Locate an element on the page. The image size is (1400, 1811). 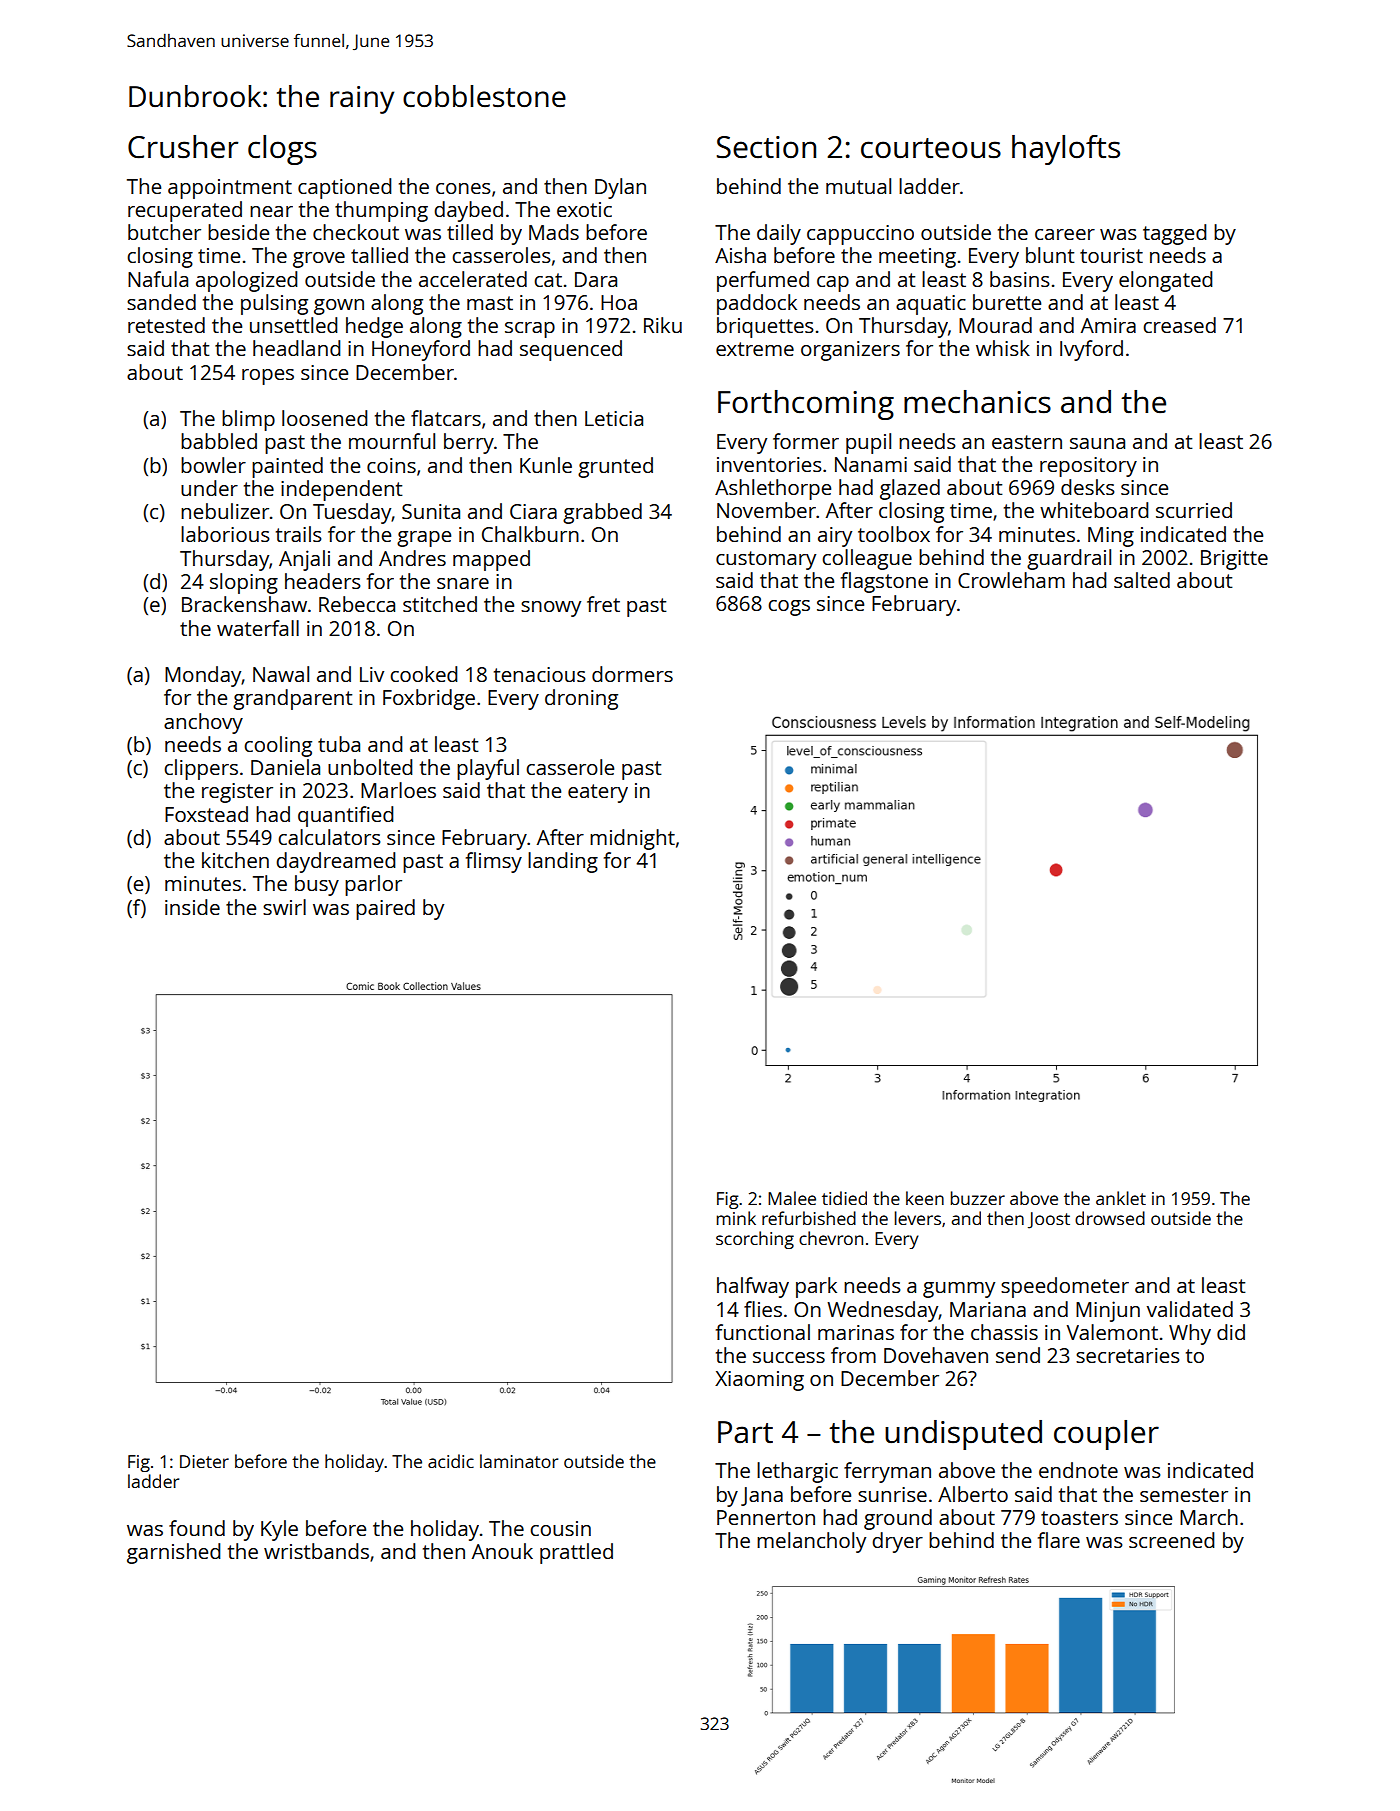
paired is located at coordinates (385, 909).
